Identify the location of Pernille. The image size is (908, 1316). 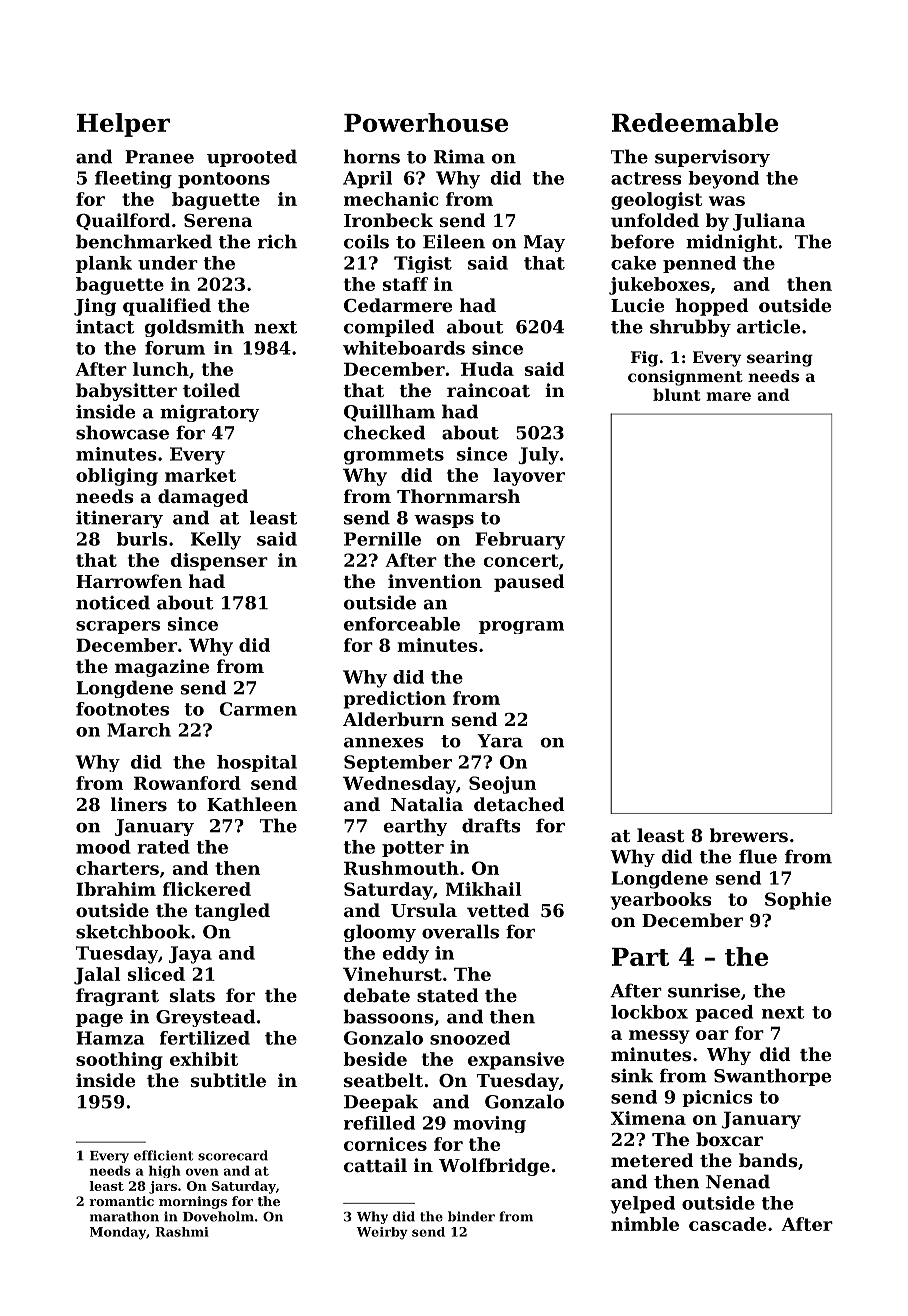
(382, 539).
